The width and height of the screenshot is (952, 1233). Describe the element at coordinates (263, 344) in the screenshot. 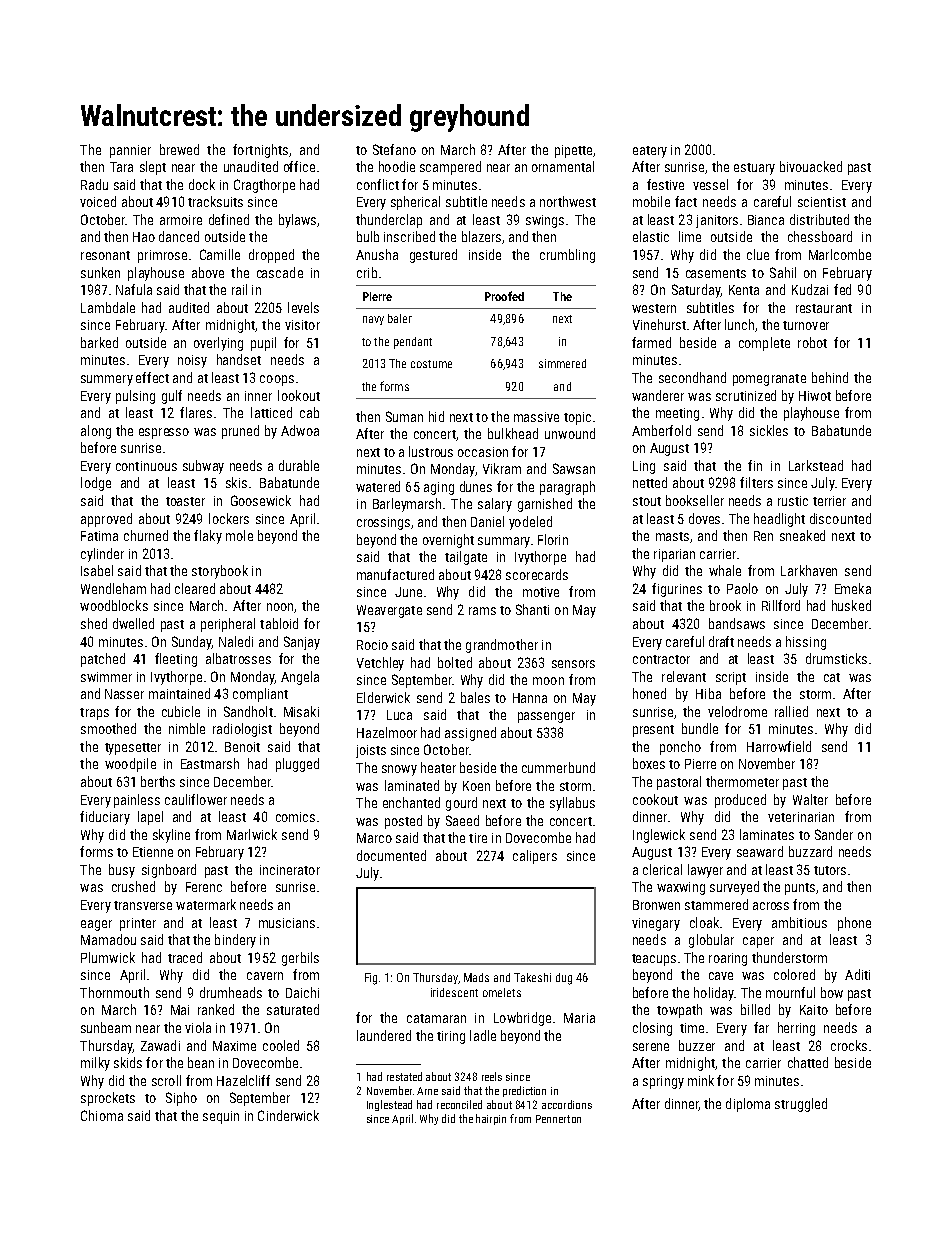

I see `pupil` at that location.
